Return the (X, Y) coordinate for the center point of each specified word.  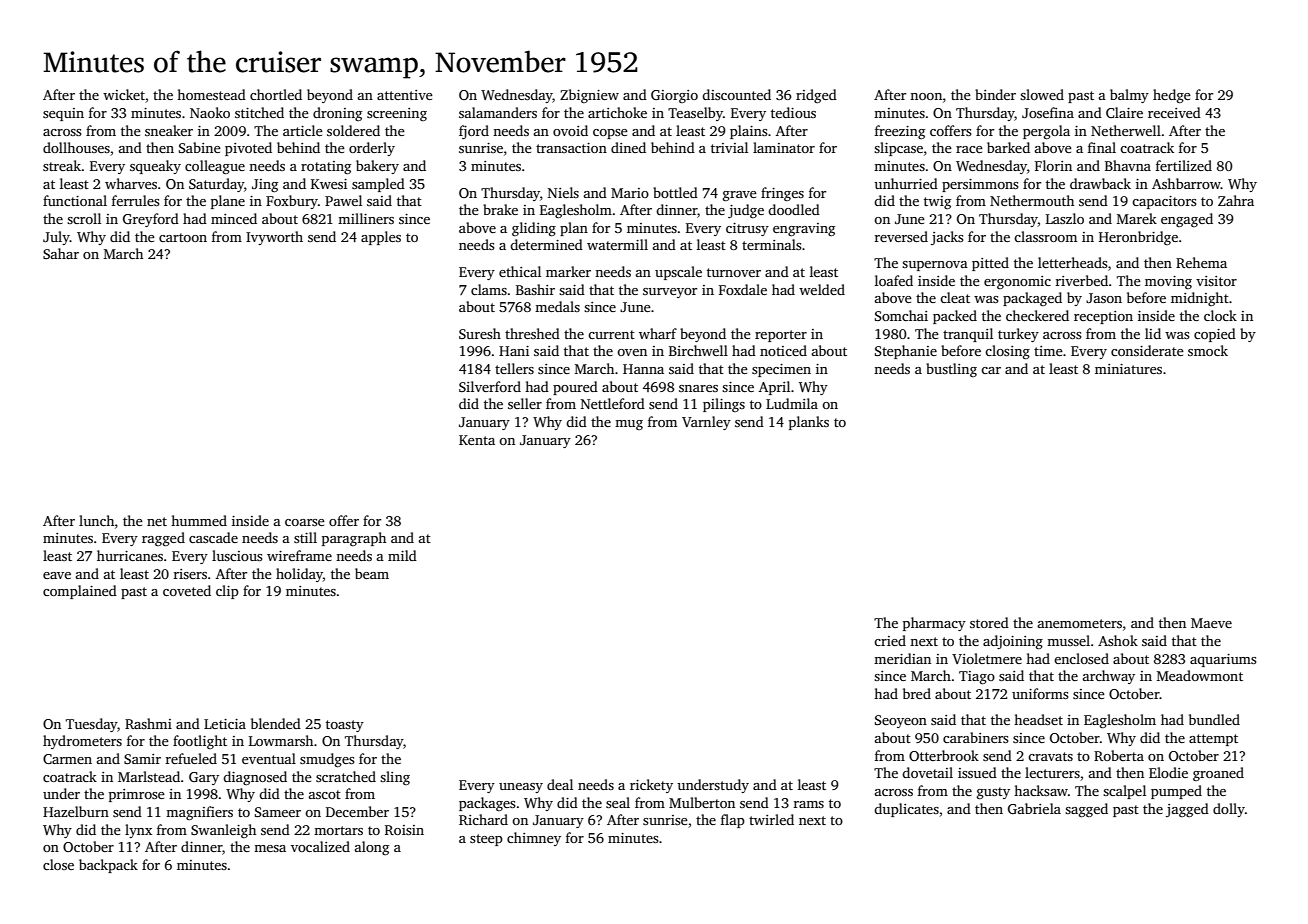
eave (57, 575)
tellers (514, 368)
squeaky (155, 167)
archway (1109, 677)
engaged (1187, 220)
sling (395, 778)
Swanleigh (223, 831)
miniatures (1128, 369)
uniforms (1040, 693)
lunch (97, 520)
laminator (784, 147)
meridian (902, 658)
